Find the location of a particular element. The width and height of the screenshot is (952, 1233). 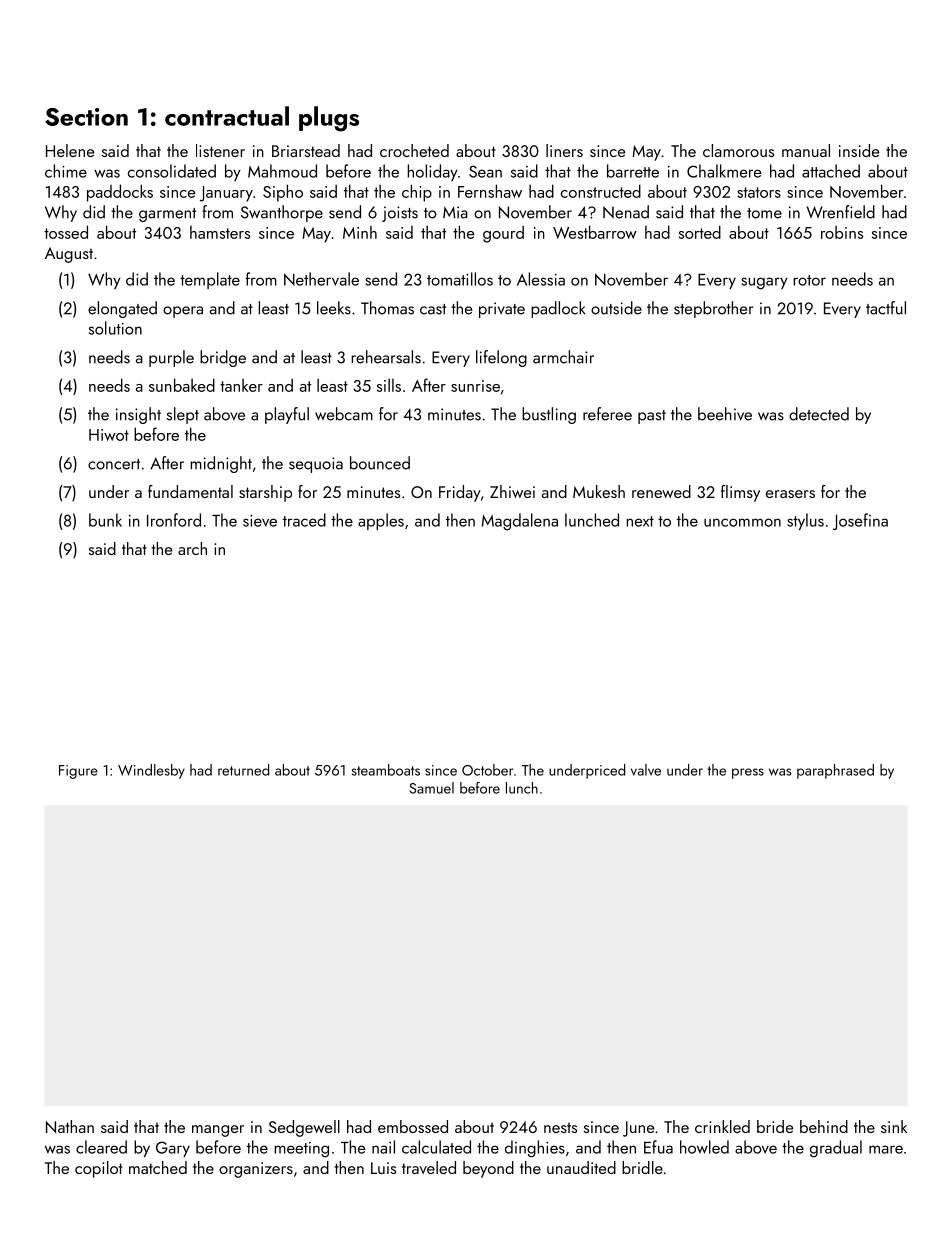

valve is located at coordinates (646, 770).
